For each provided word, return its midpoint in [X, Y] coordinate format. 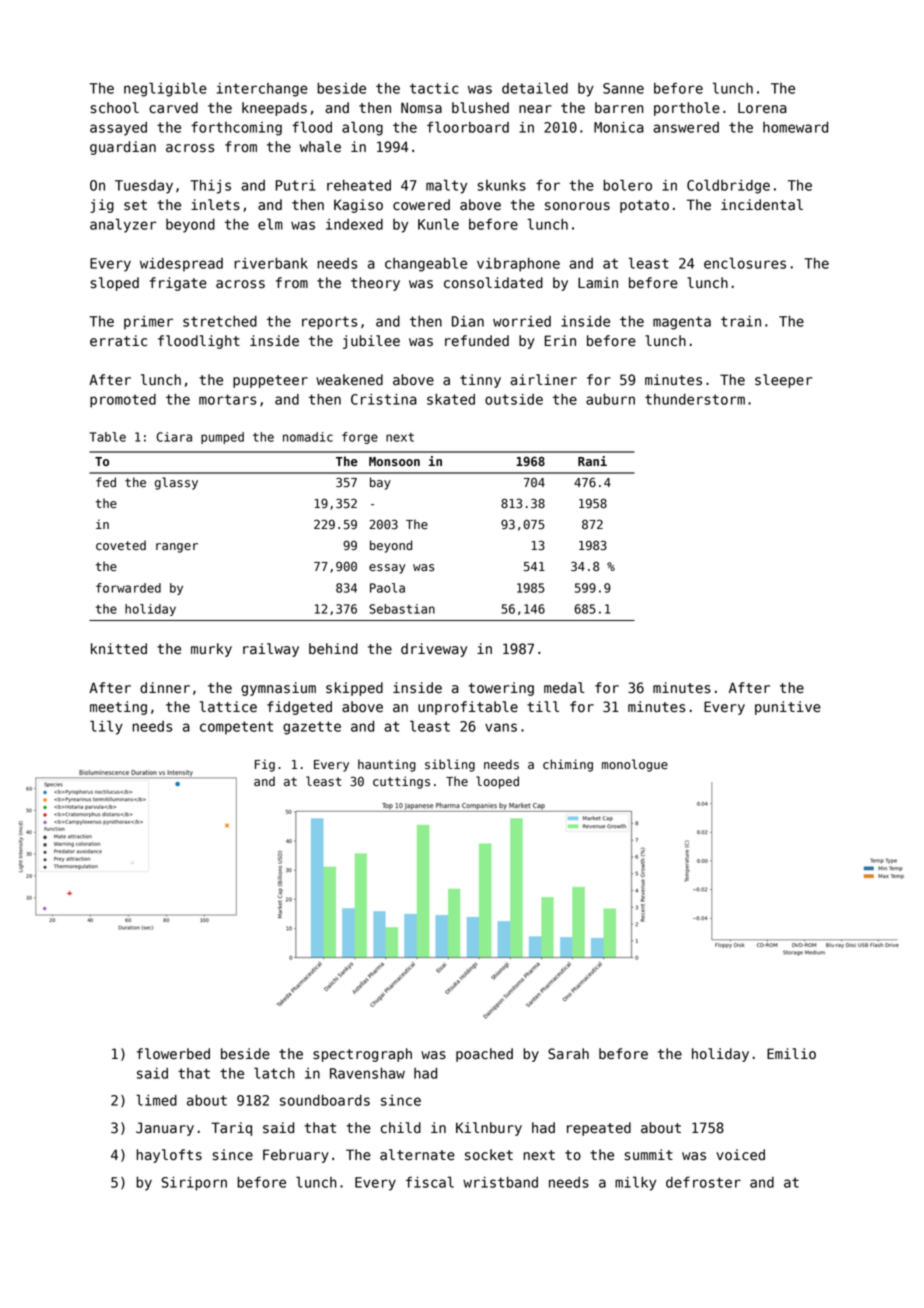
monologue [635, 765]
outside [514, 399]
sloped [115, 284]
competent [236, 728]
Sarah [568, 1054]
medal [564, 688]
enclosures [745, 263]
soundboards [325, 1100]
